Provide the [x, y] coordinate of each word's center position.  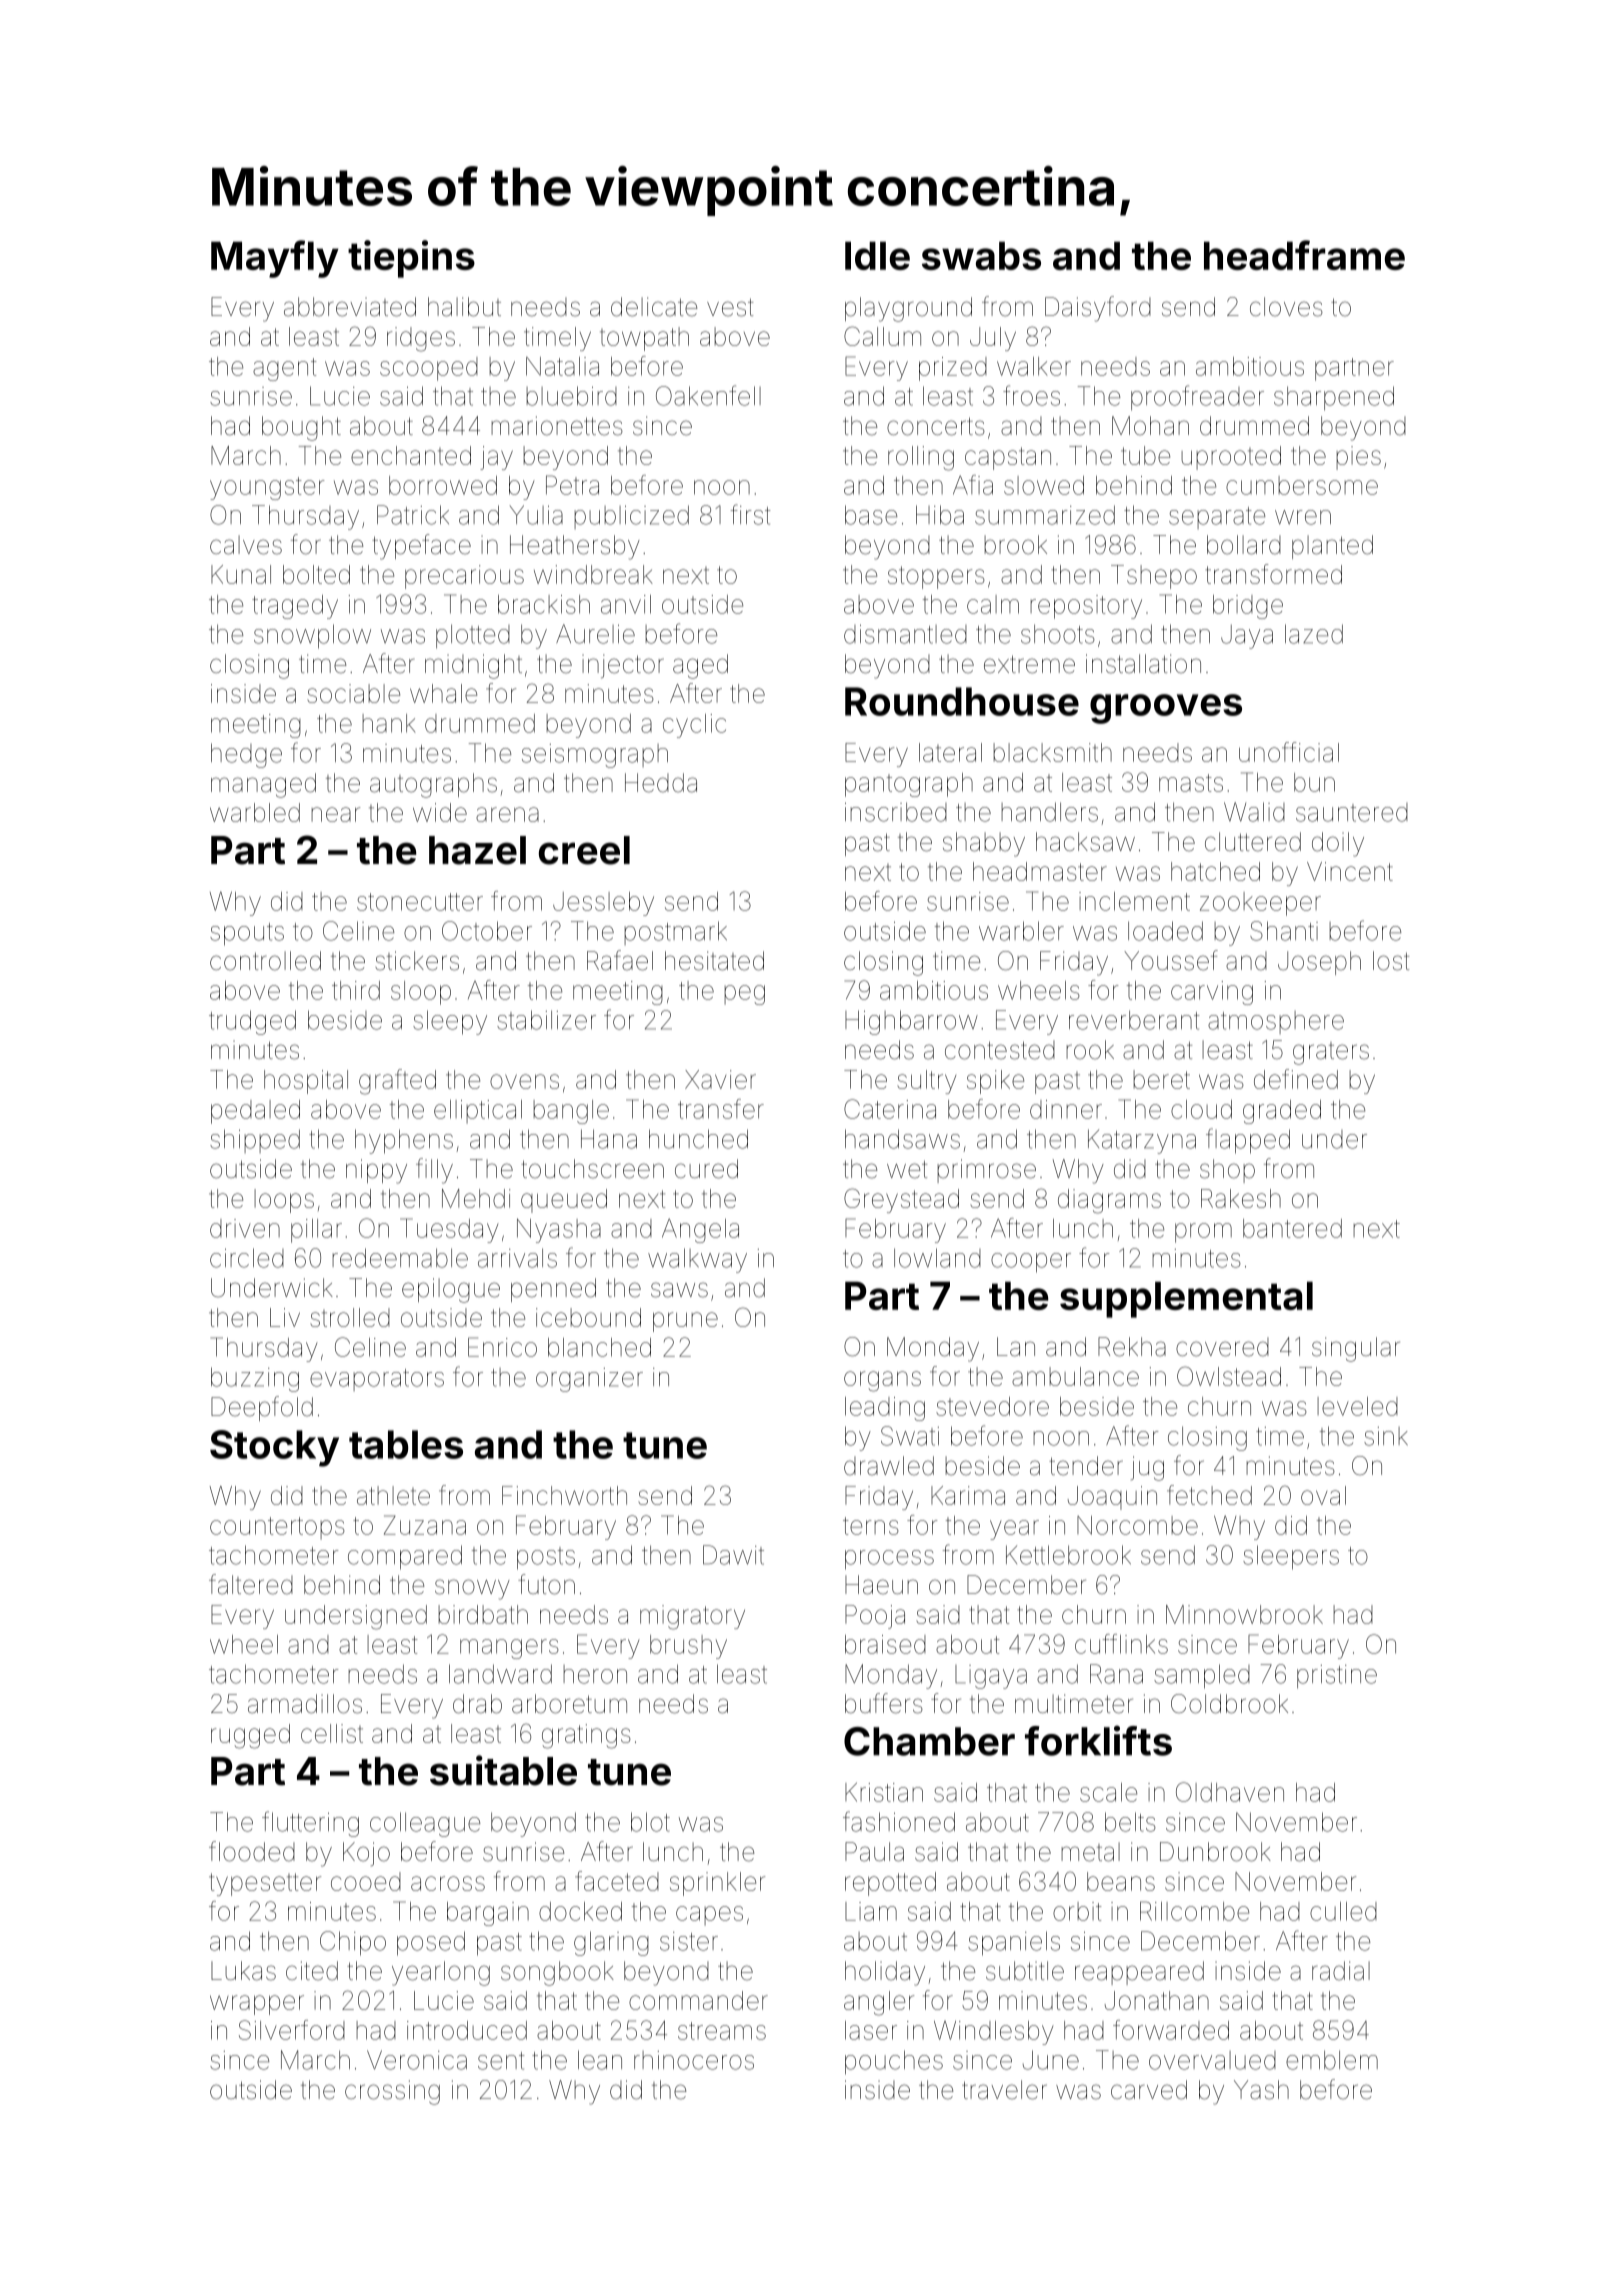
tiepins [411, 259]
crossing [392, 2092]
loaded [1165, 931]
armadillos [305, 1704]
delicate [654, 307]
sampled [1202, 1676]
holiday [885, 1973]
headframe [1304, 255]
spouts [247, 934]
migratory [692, 1617]
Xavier [720, 1079]
